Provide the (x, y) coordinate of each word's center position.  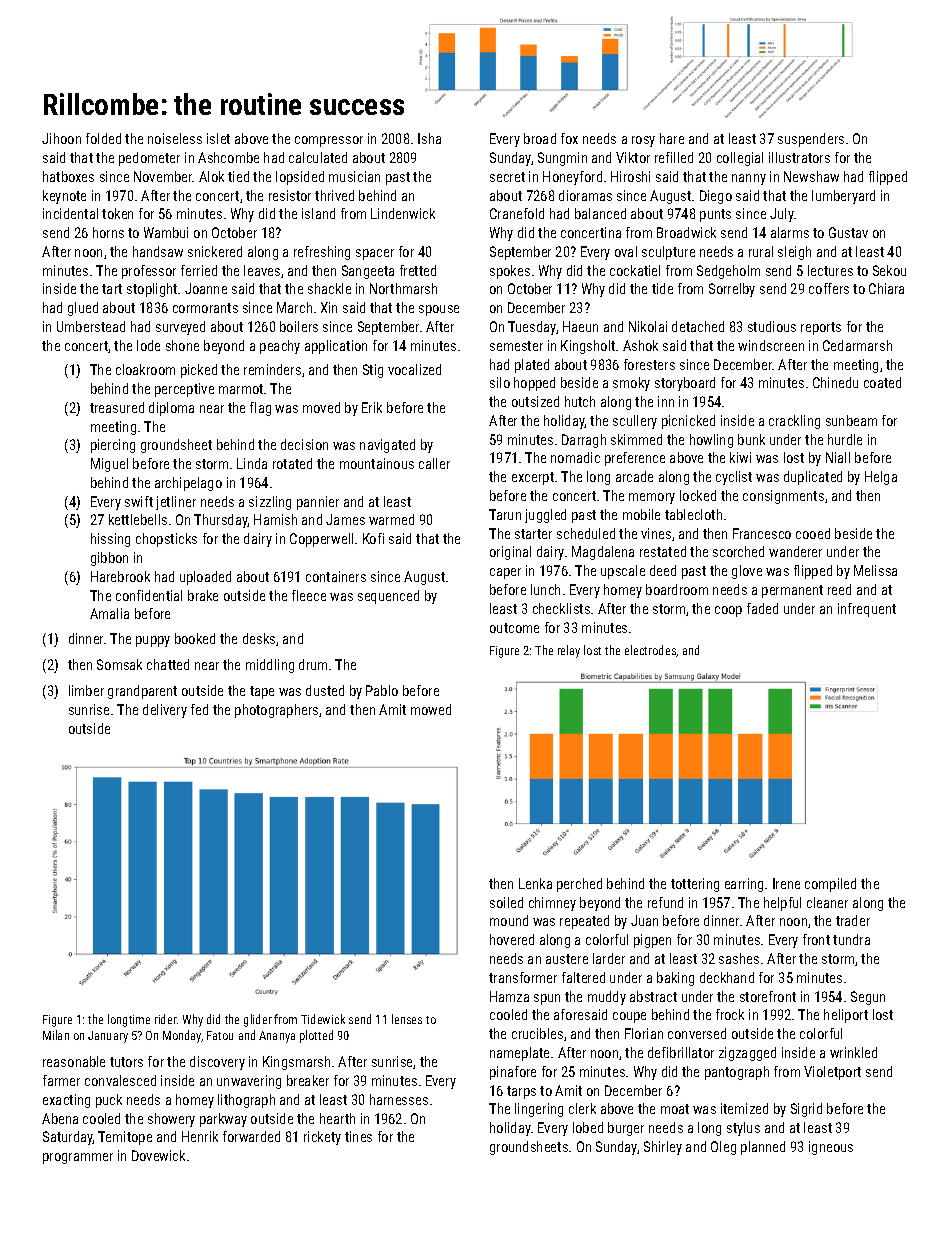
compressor (329, 141)
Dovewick (158, 1155)
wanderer (795, 551)
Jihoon (61, 138)
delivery (165, 711)
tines (358, 1136)
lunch (545, 589)
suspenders (811, 140)
